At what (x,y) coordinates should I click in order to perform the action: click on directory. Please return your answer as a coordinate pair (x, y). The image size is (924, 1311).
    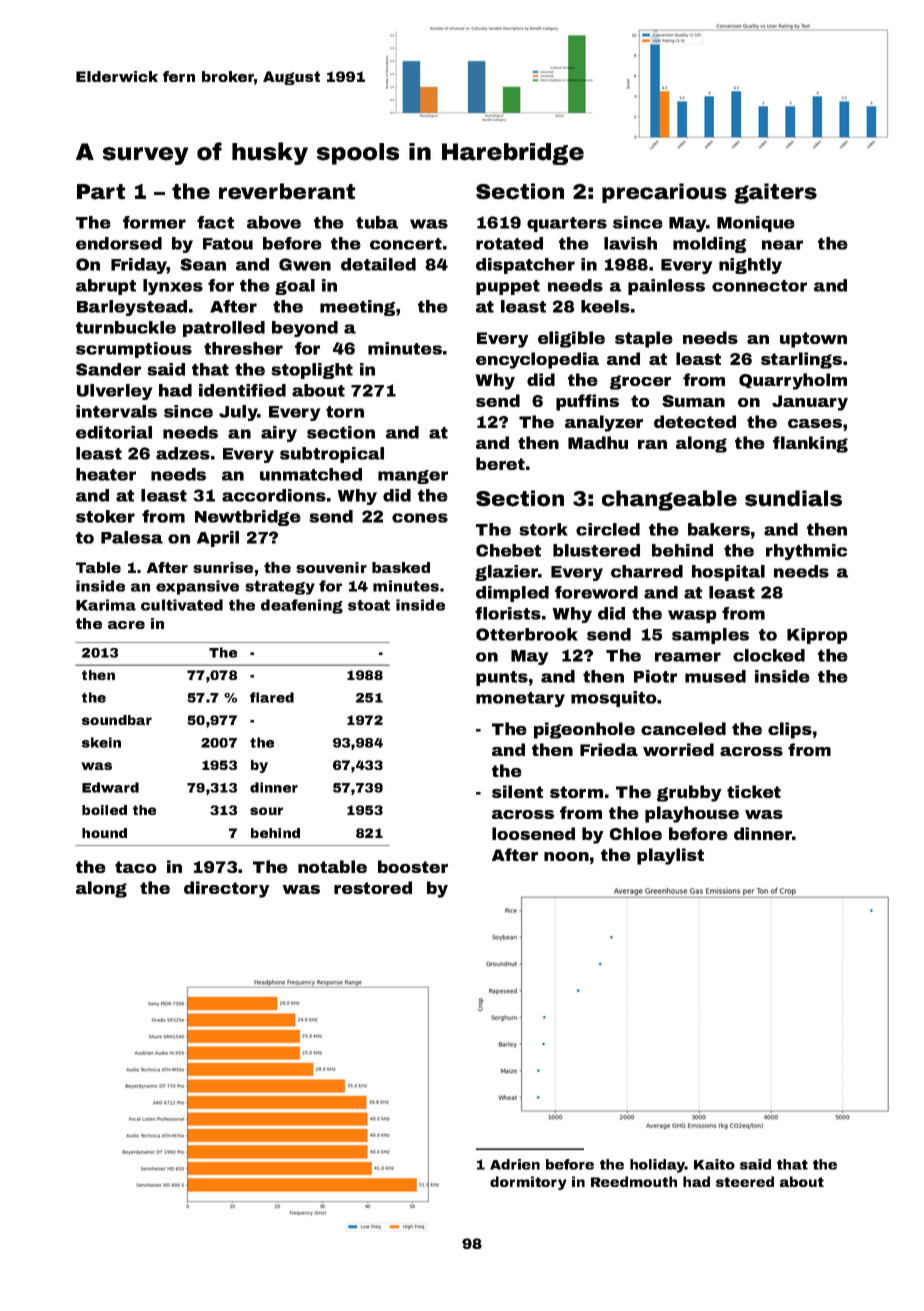
    Looking at the image, I should click on (227, 889).
